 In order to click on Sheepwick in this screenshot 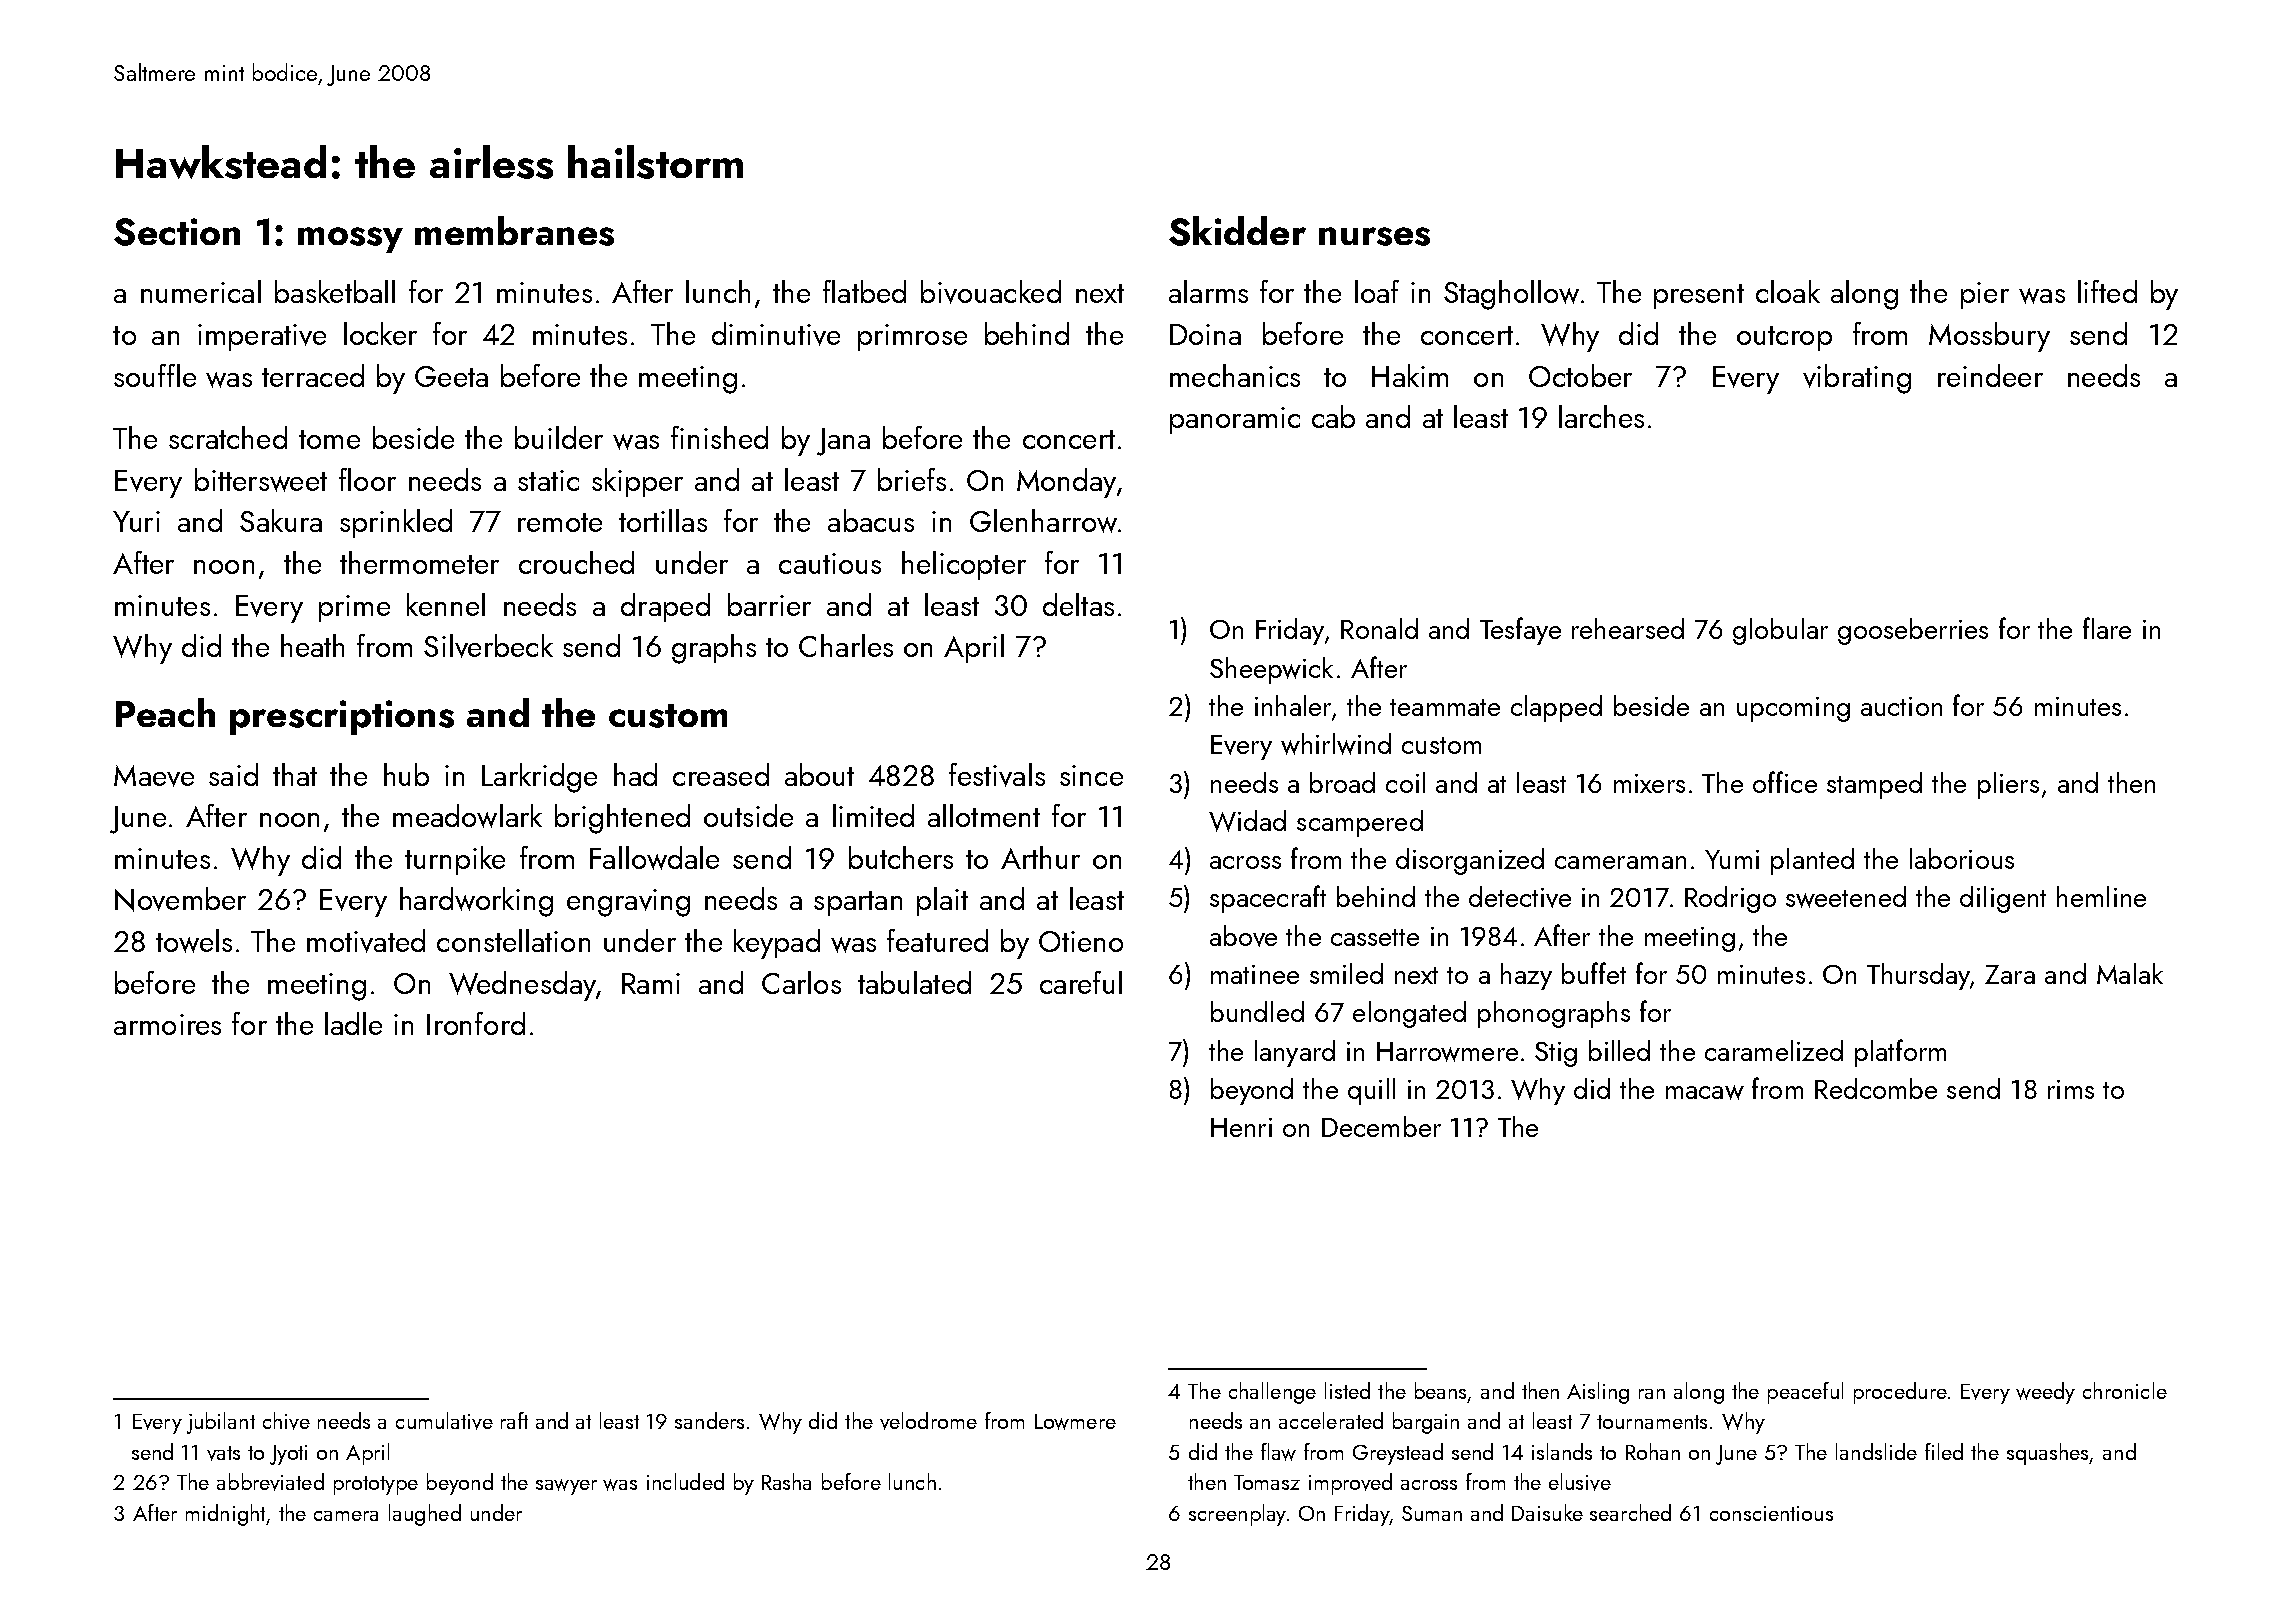, I will do `click(1271, 670)`.
